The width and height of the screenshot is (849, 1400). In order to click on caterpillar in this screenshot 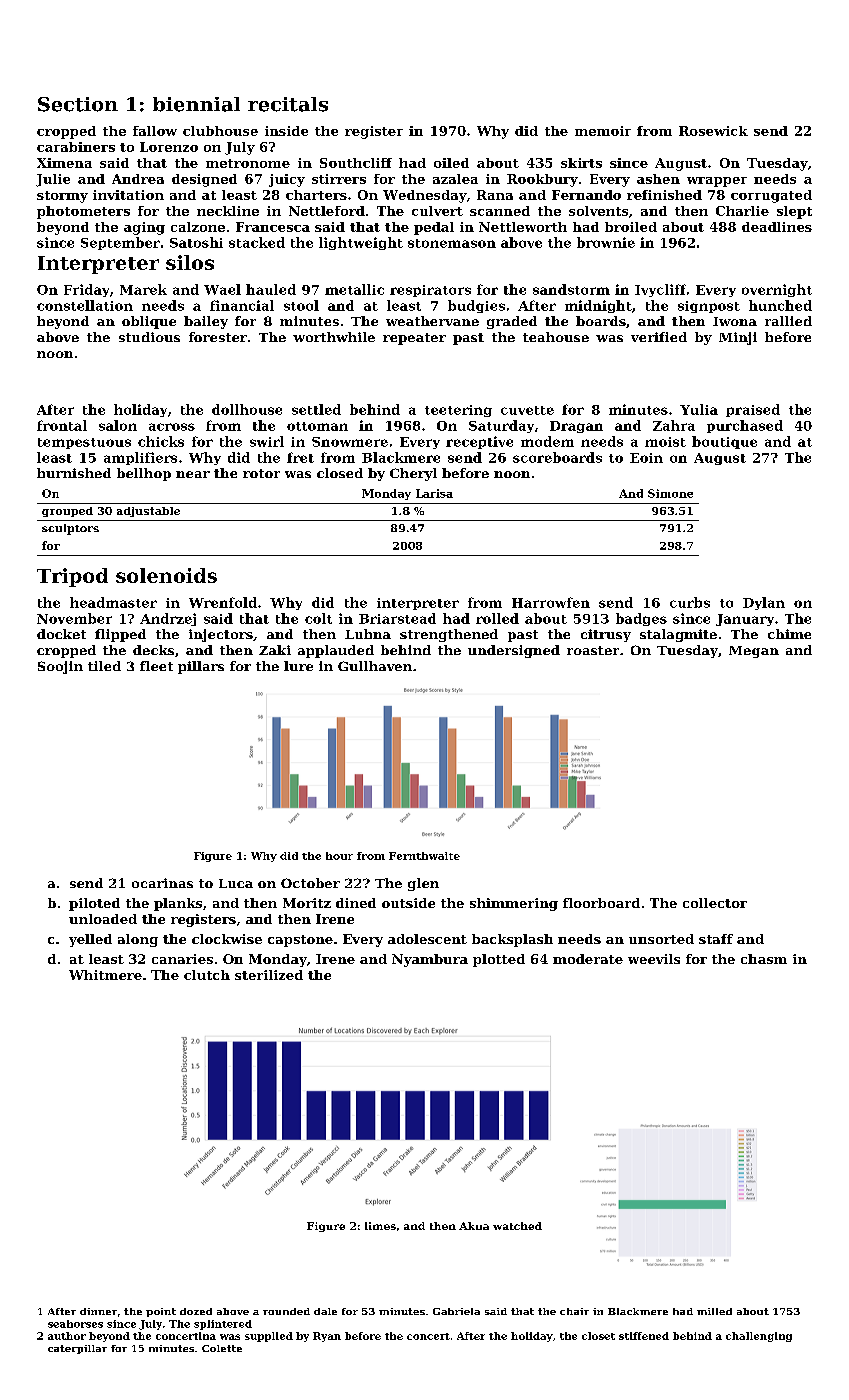, I will do `click(77, 1349)`.
